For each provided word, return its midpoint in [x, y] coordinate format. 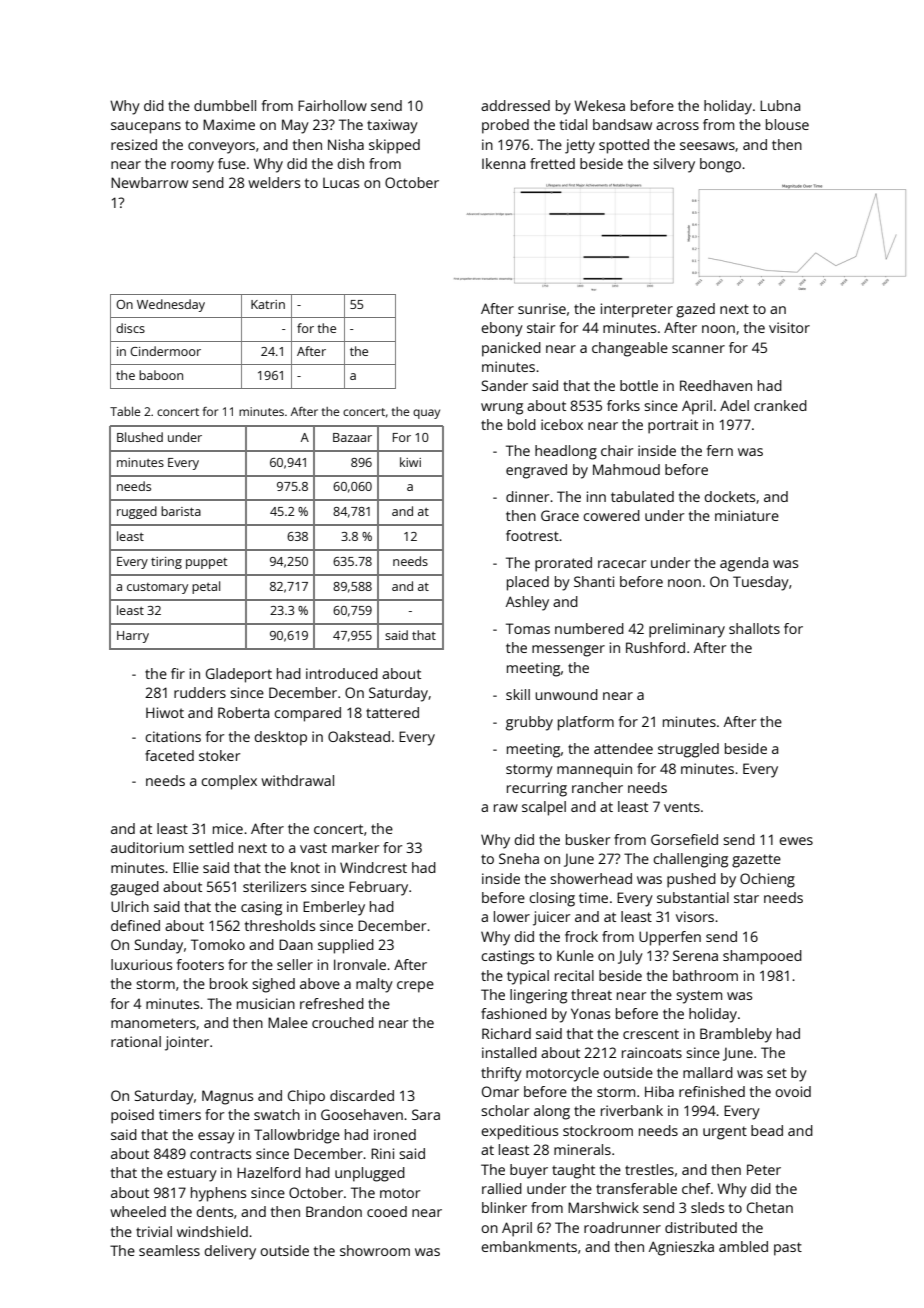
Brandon [334, 1211]
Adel [734, 405]
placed [528, 583]
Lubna [780, 105]
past [788, 1249]
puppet [206, 563]
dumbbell [225, 105]
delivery [230, 1252]
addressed [515, 105]
